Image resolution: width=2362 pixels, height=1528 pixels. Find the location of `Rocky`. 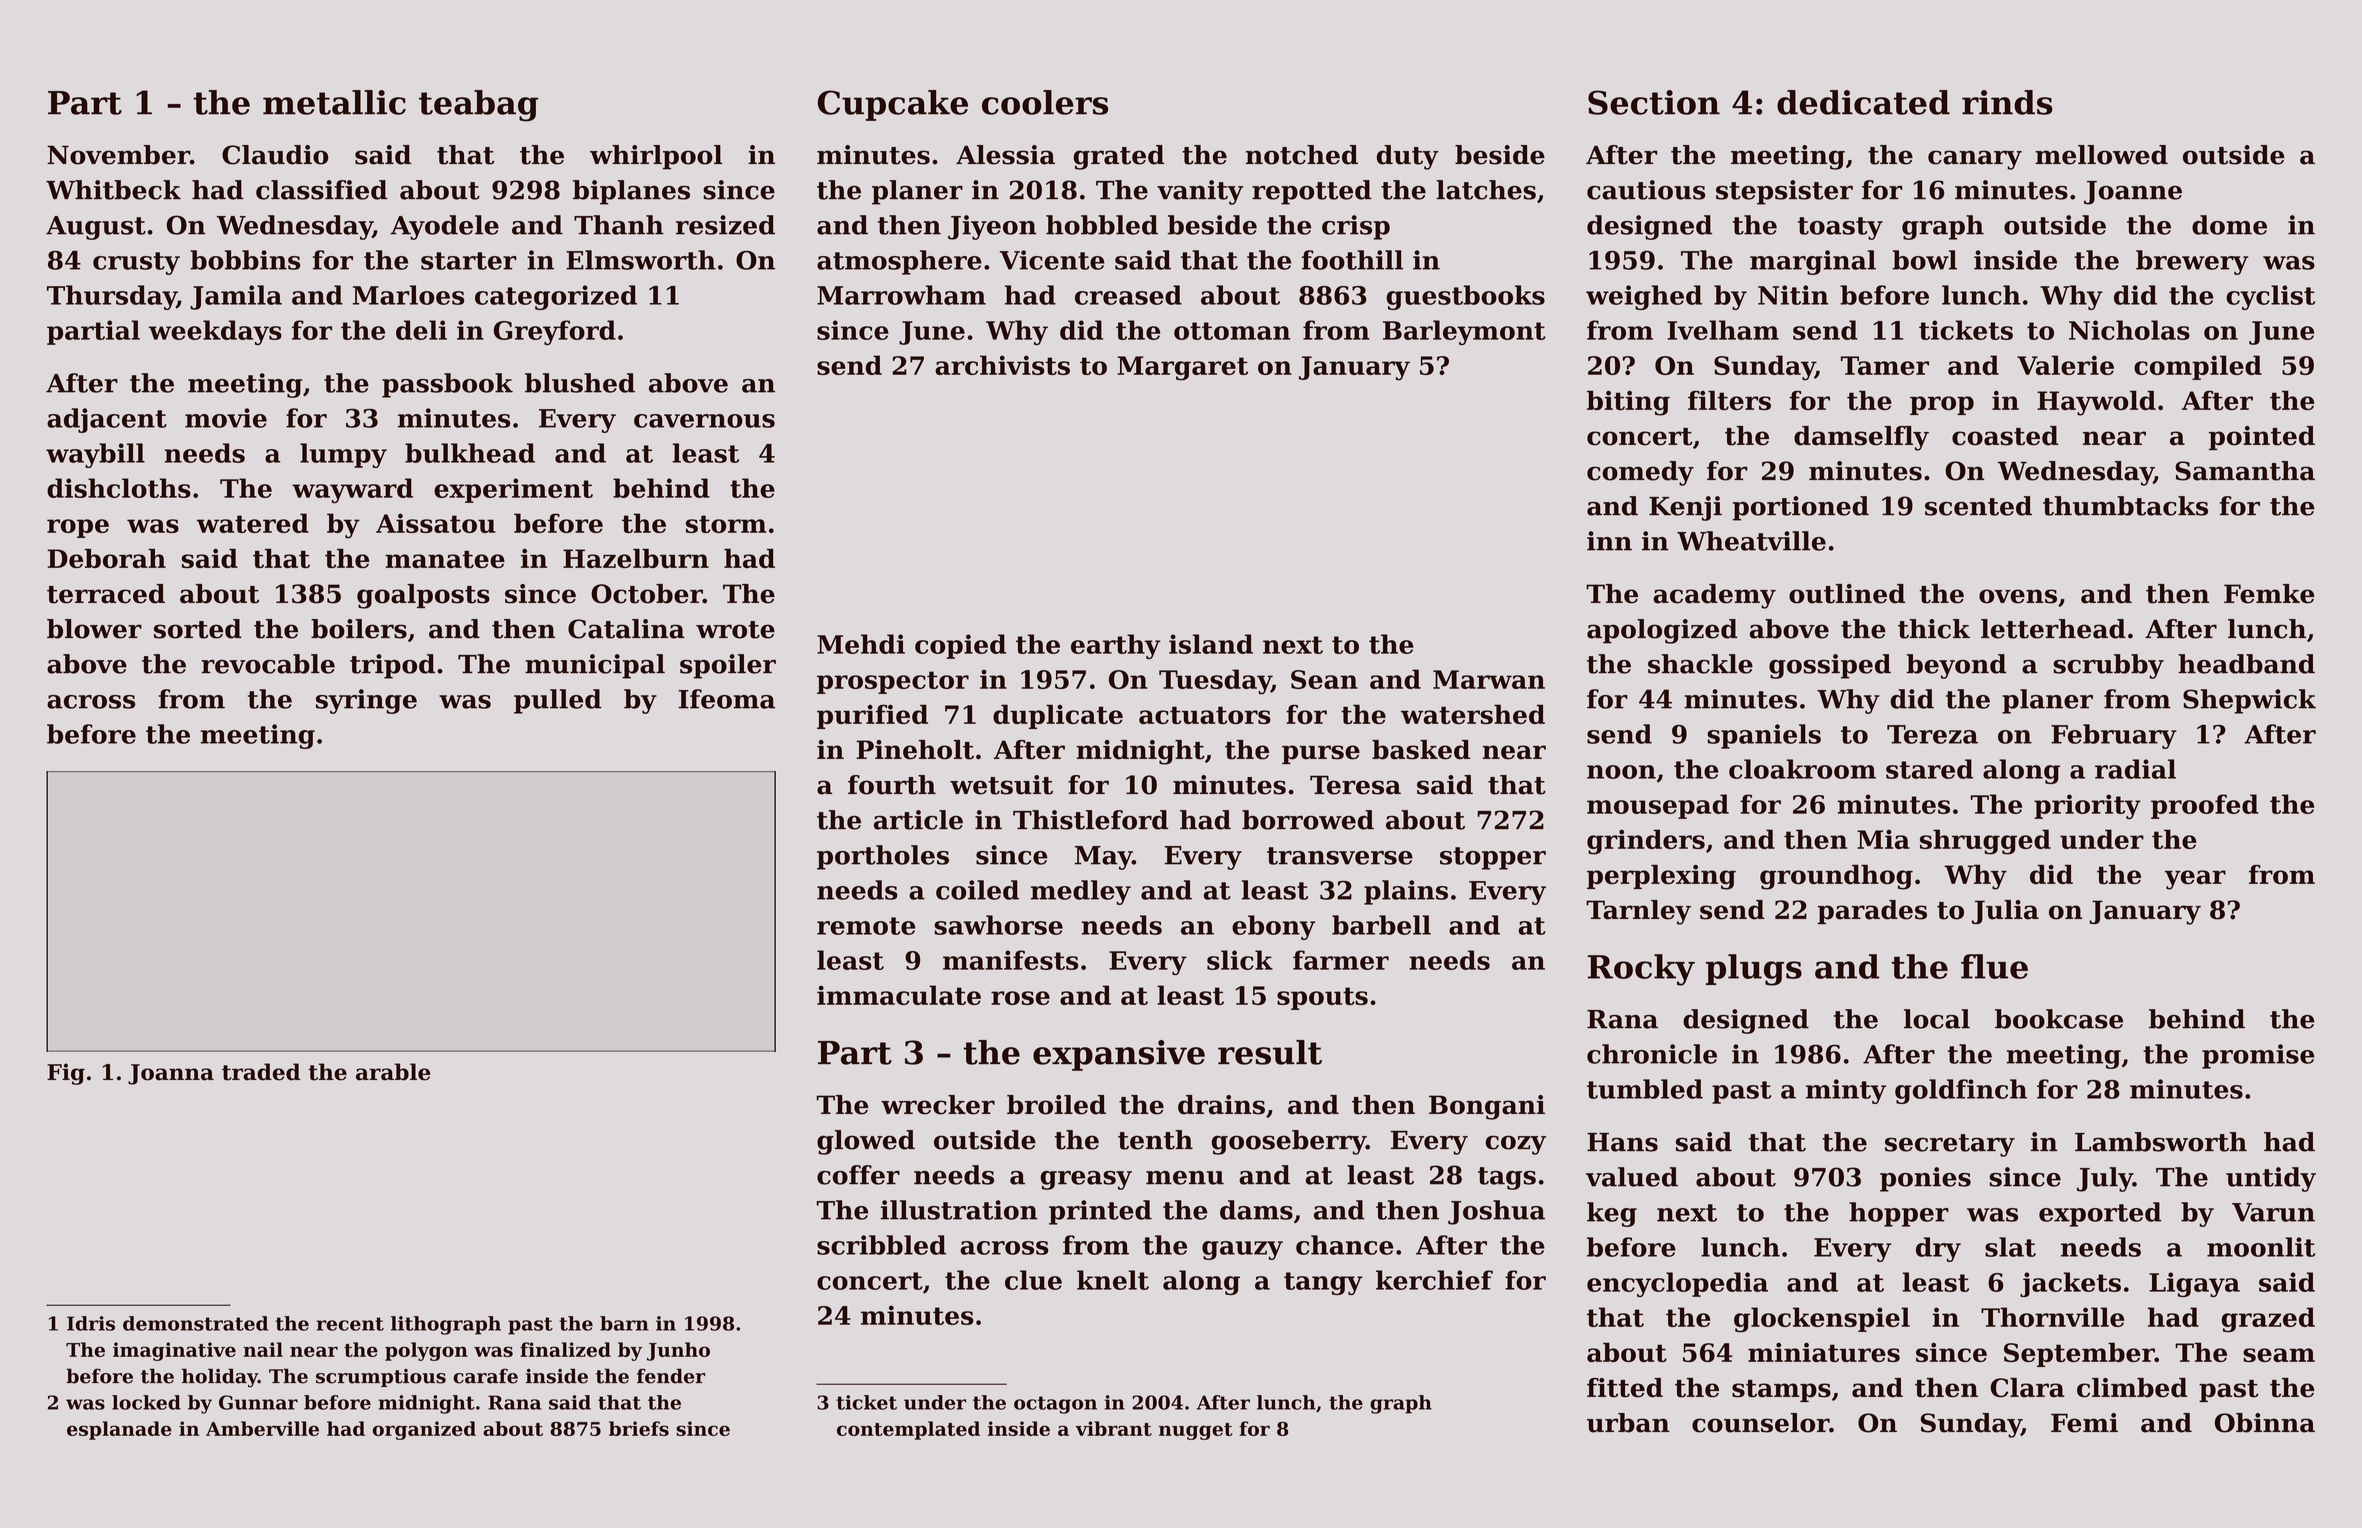

Rocky is located at coordinates (1641, 970).
